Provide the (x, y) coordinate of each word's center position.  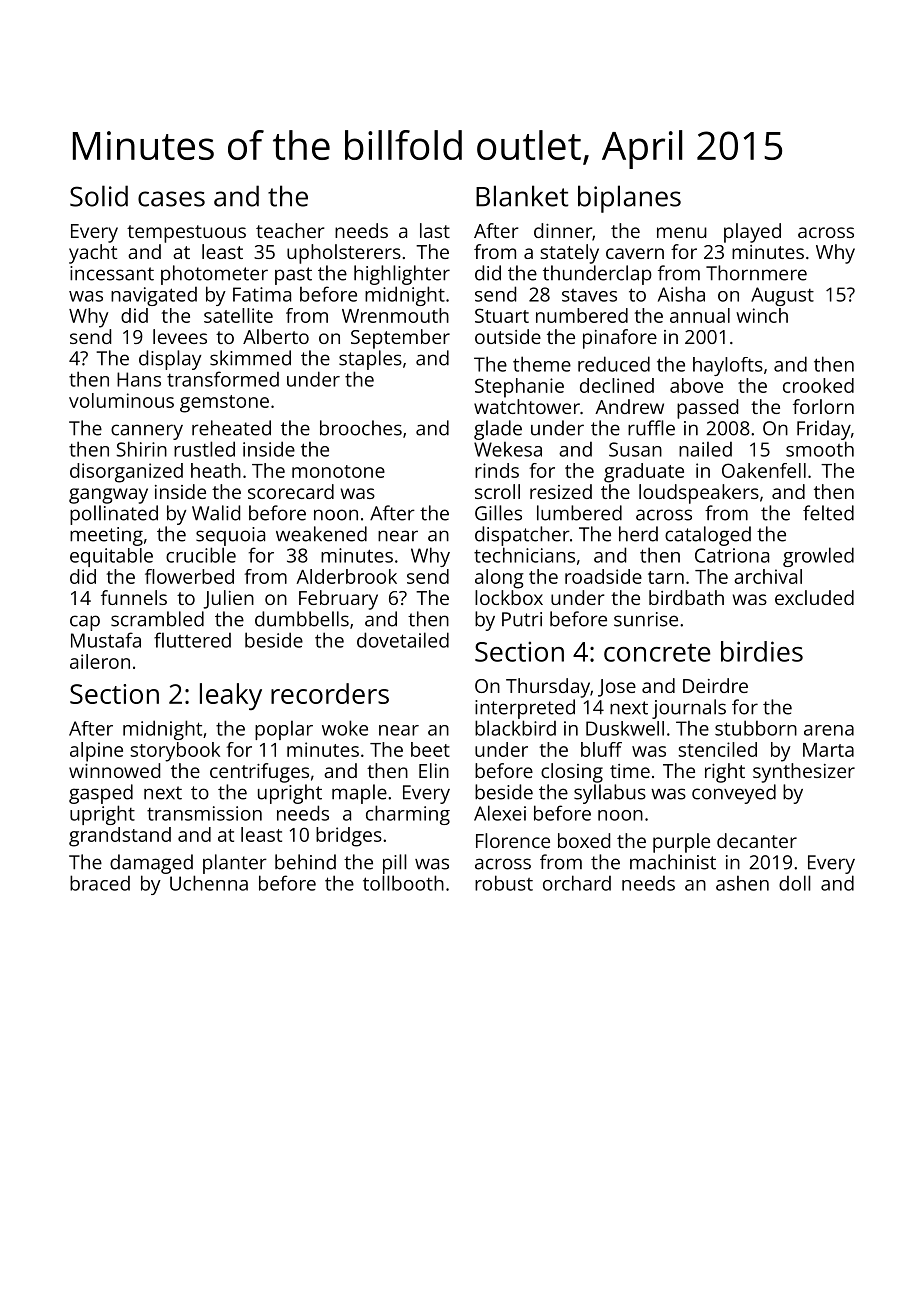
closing (572, 773)
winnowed (114, 770)
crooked (818, 385)
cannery (147, 432)
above (696, 385)
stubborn (756, 728)
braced (100, 883)
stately (570, 254)
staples (370, 360)
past (293, 276)
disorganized (126, 473)
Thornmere (756, 273)
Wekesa (508, 449)
